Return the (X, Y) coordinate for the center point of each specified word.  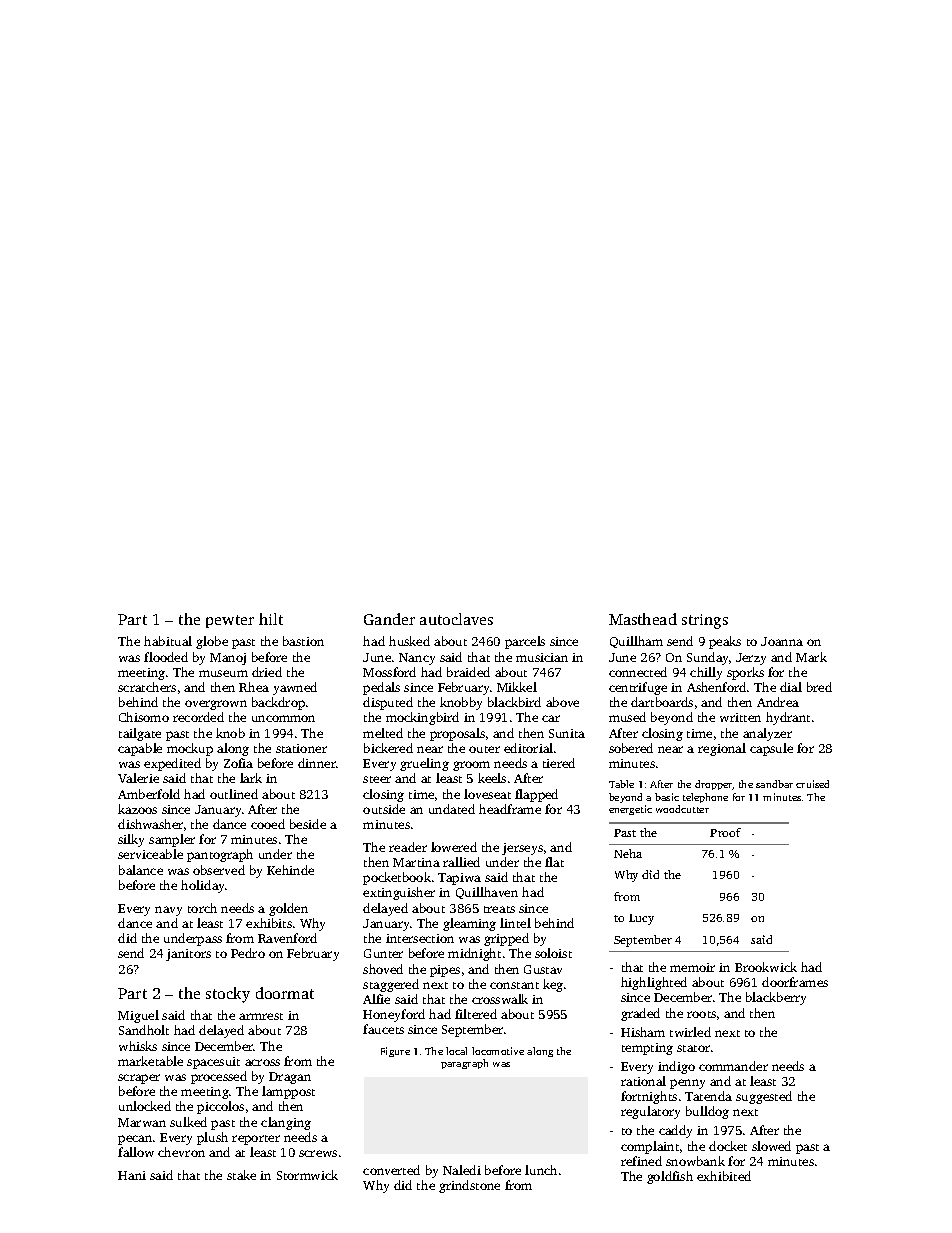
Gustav (543, 969)
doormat (285, 993)
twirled (690, 1032)
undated (452, 809)
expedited (172, 764)
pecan (135, 1140)
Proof (725, 832)
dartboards (662, 702)
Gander (389, 619)
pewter (230, 621)
